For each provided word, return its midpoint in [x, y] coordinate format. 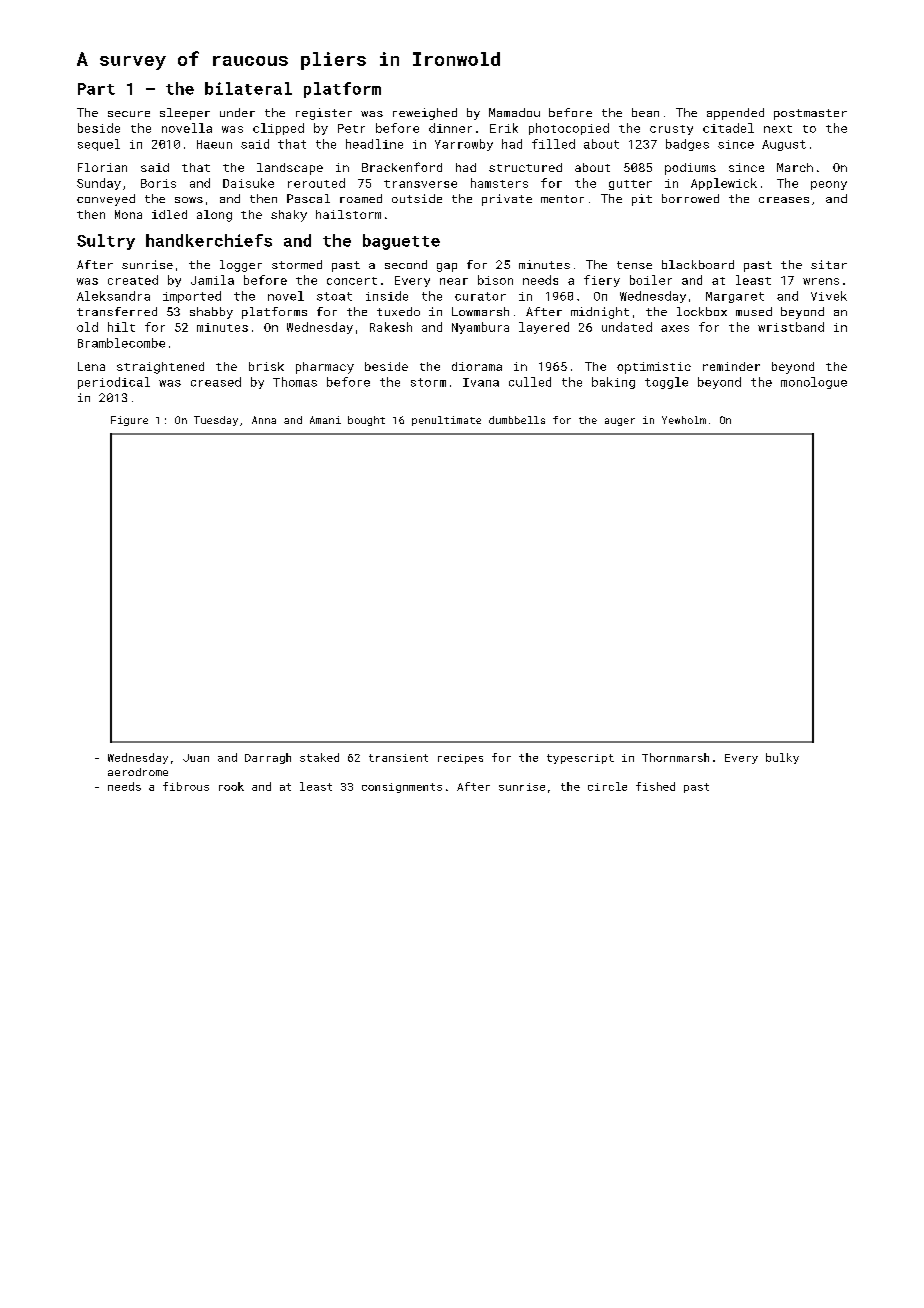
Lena [91, 366]
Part [96, 89]
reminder [731, 366]
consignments [402, 788]
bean [645, 112]
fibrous [186, 786]
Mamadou [514, 112]
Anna [264, 420]
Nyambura [480, 328]
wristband [791, 327]
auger [620, 422]
